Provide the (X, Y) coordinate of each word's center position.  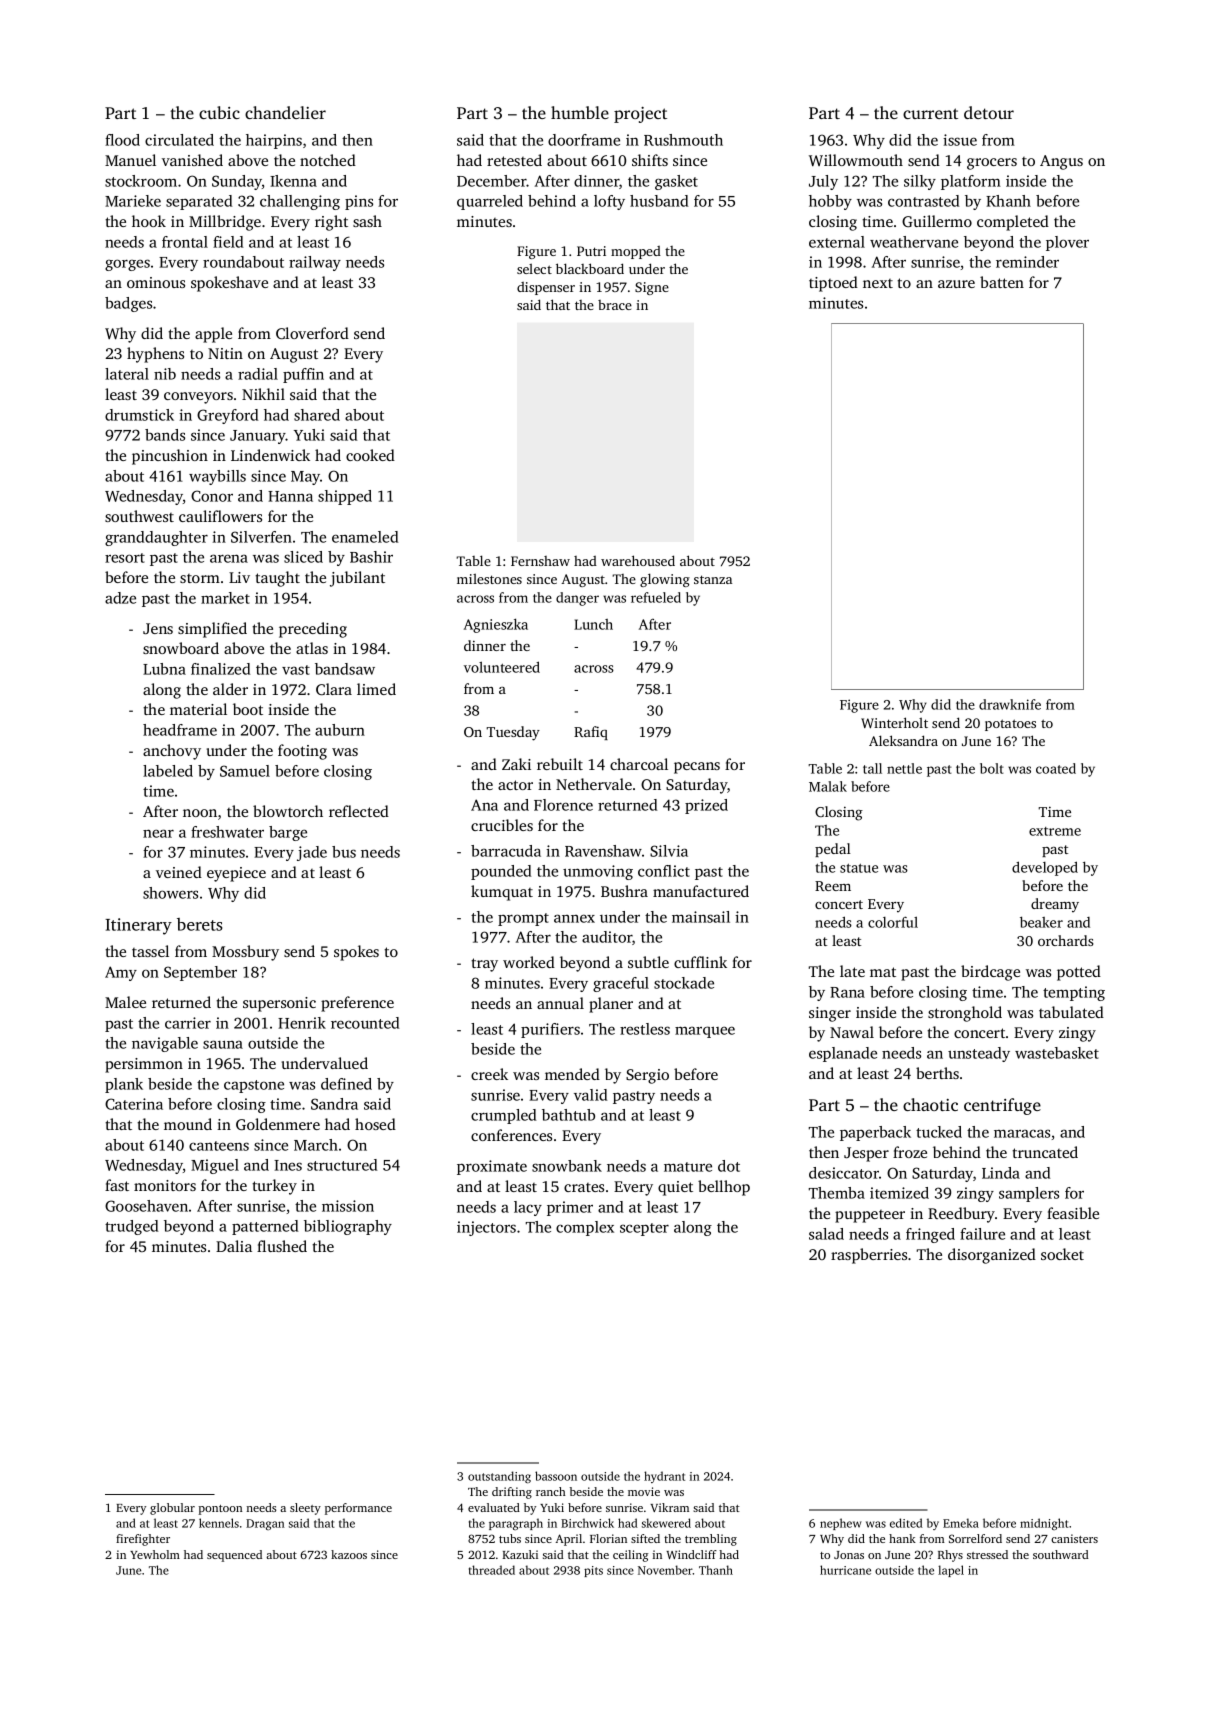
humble (580, 112)
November (665, 1570)
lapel (951, 1571)
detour (989, 112)
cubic (219, 112)
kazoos (349, 1554)
